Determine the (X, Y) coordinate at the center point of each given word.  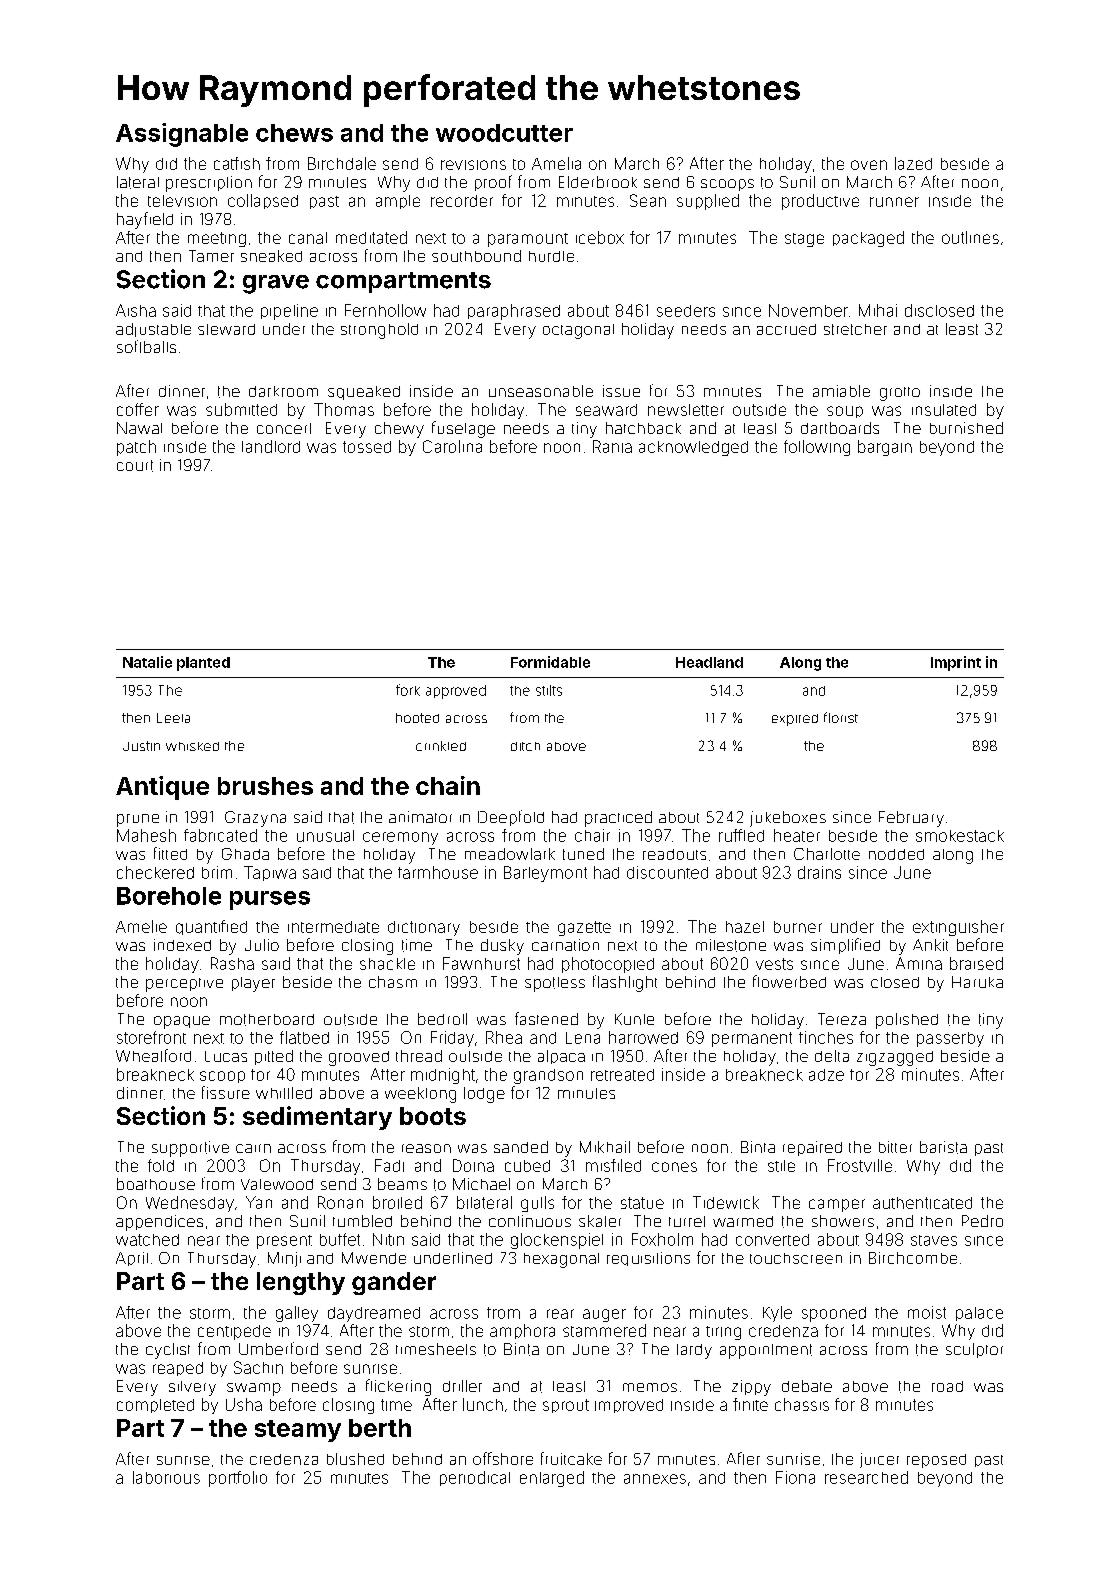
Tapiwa (270, 873)
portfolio (238, 1479)
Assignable (182, 135)
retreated (622, 1075)
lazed (913, 163)
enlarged (552, 1479)
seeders (686, 311)
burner (798, 927)
